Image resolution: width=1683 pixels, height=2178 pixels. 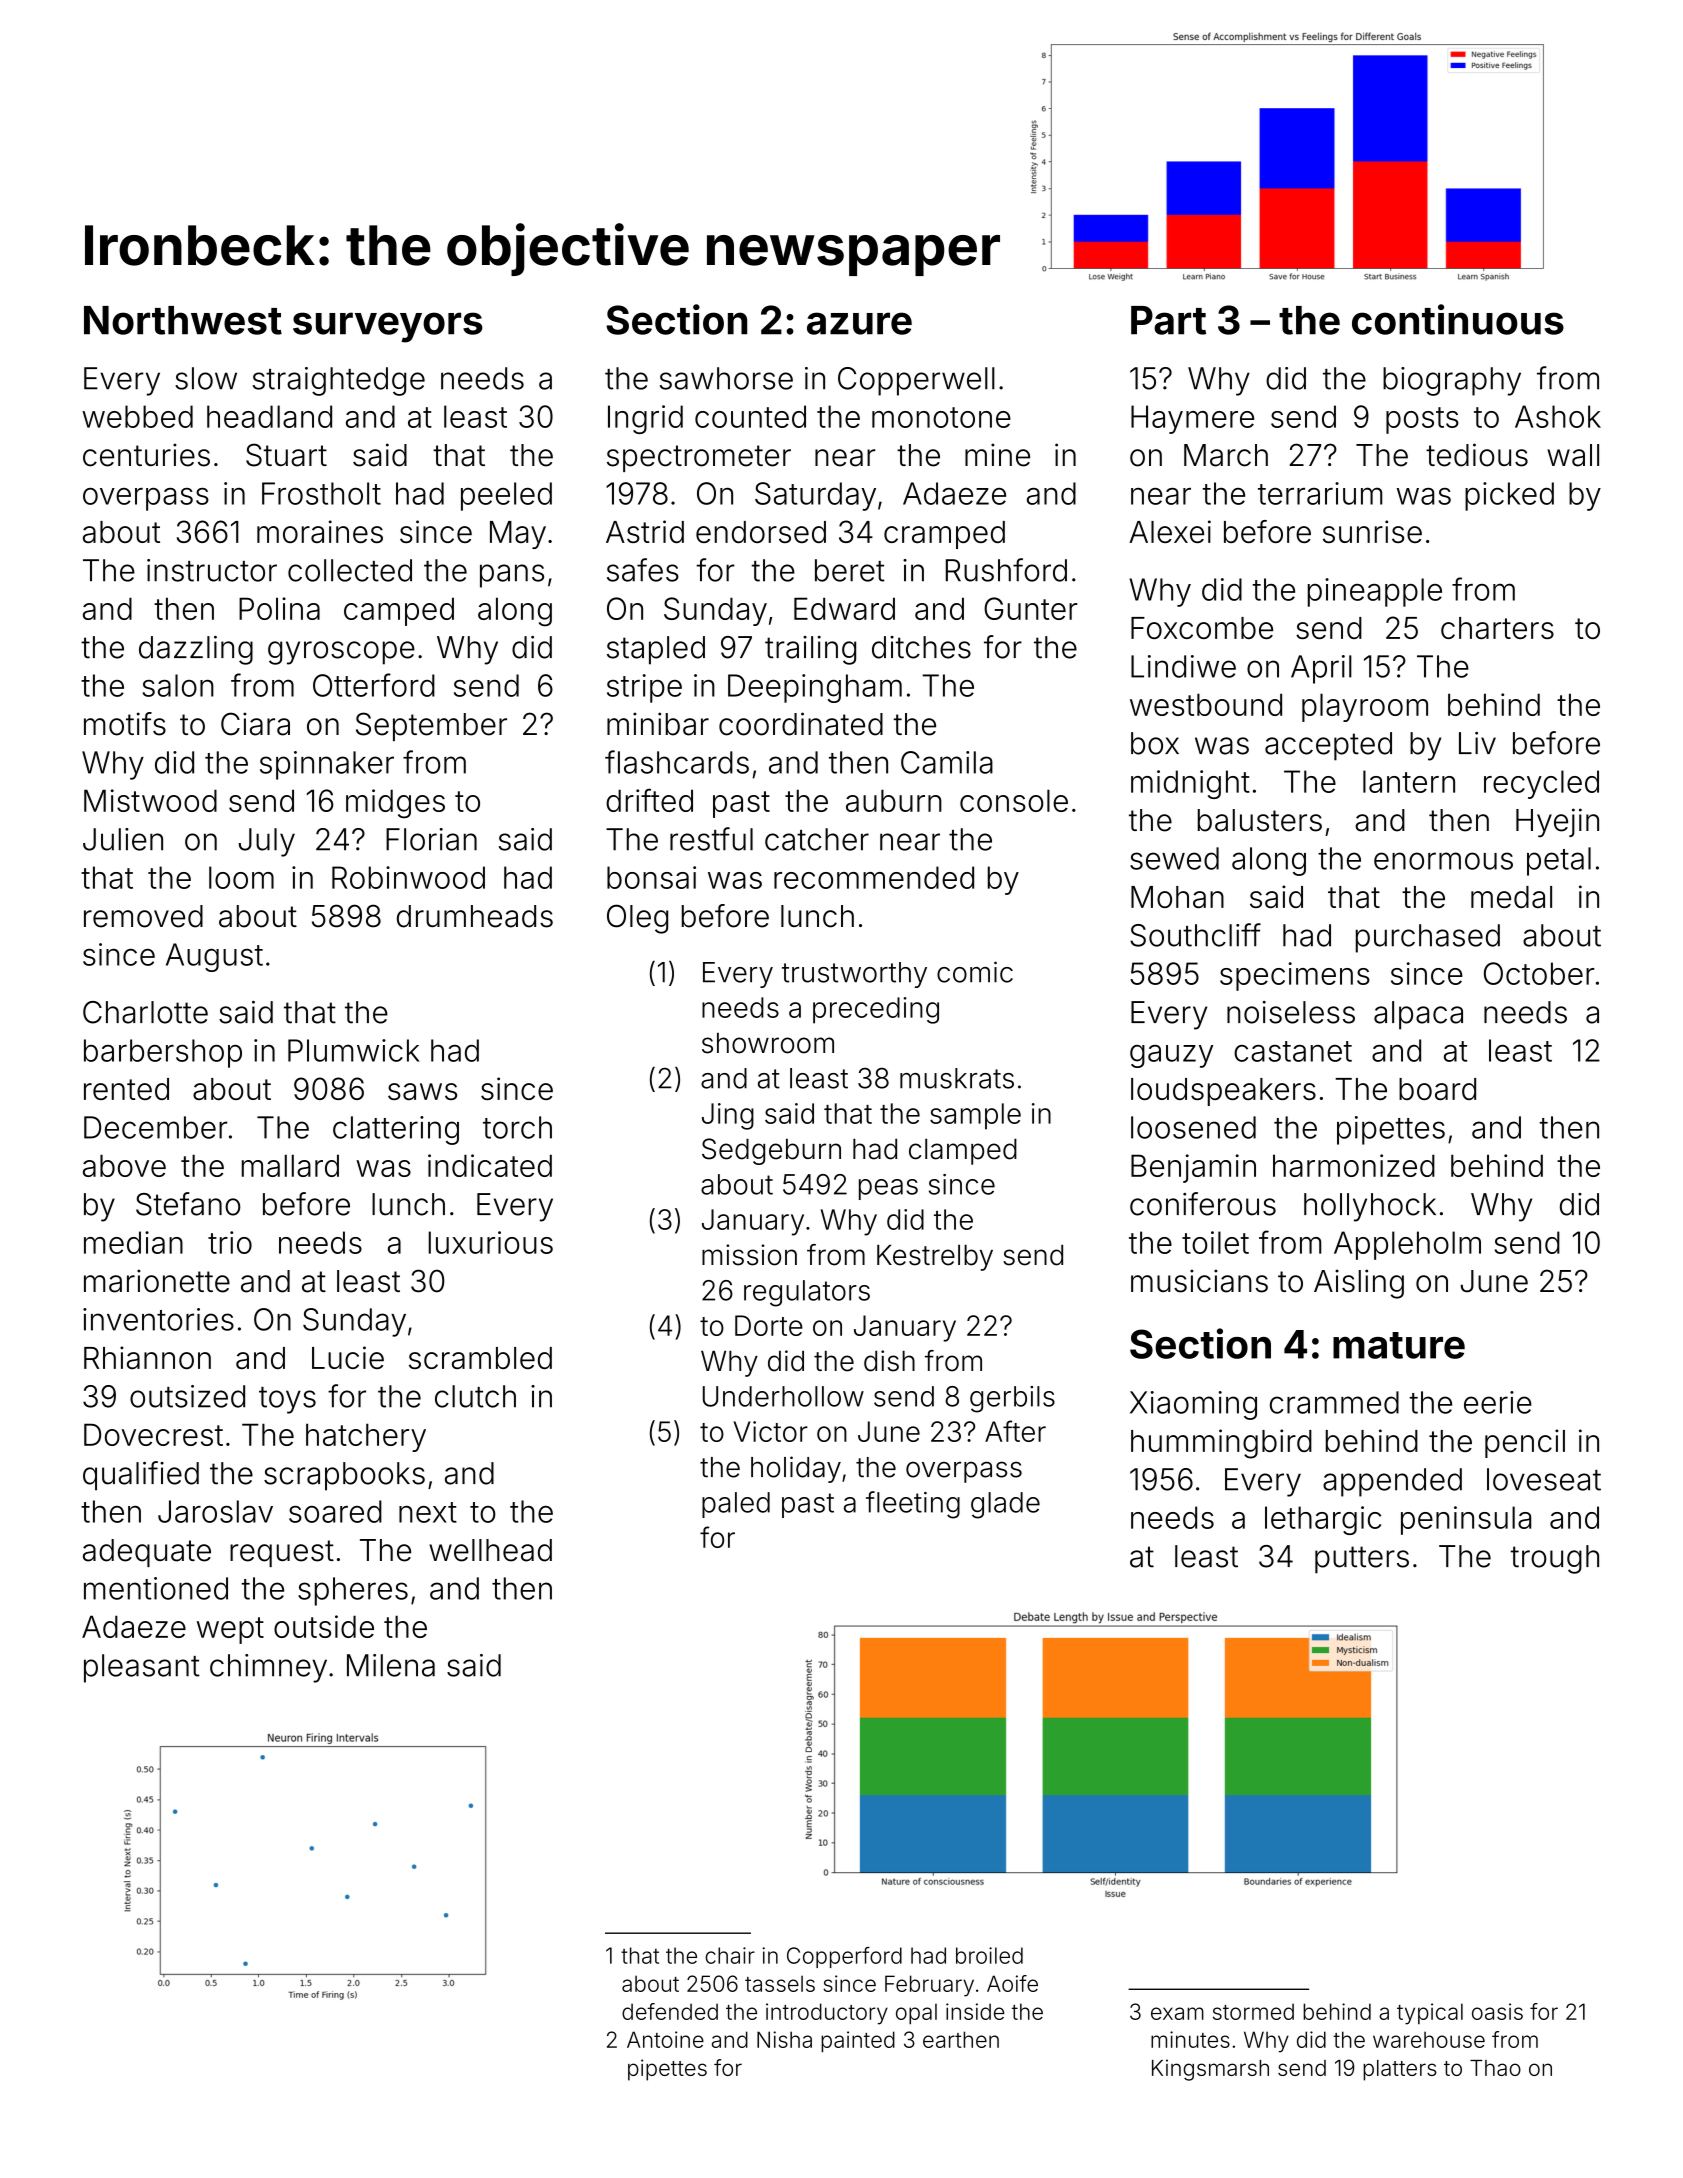 I want to click on surveyors, so click(x=388, y=327).
